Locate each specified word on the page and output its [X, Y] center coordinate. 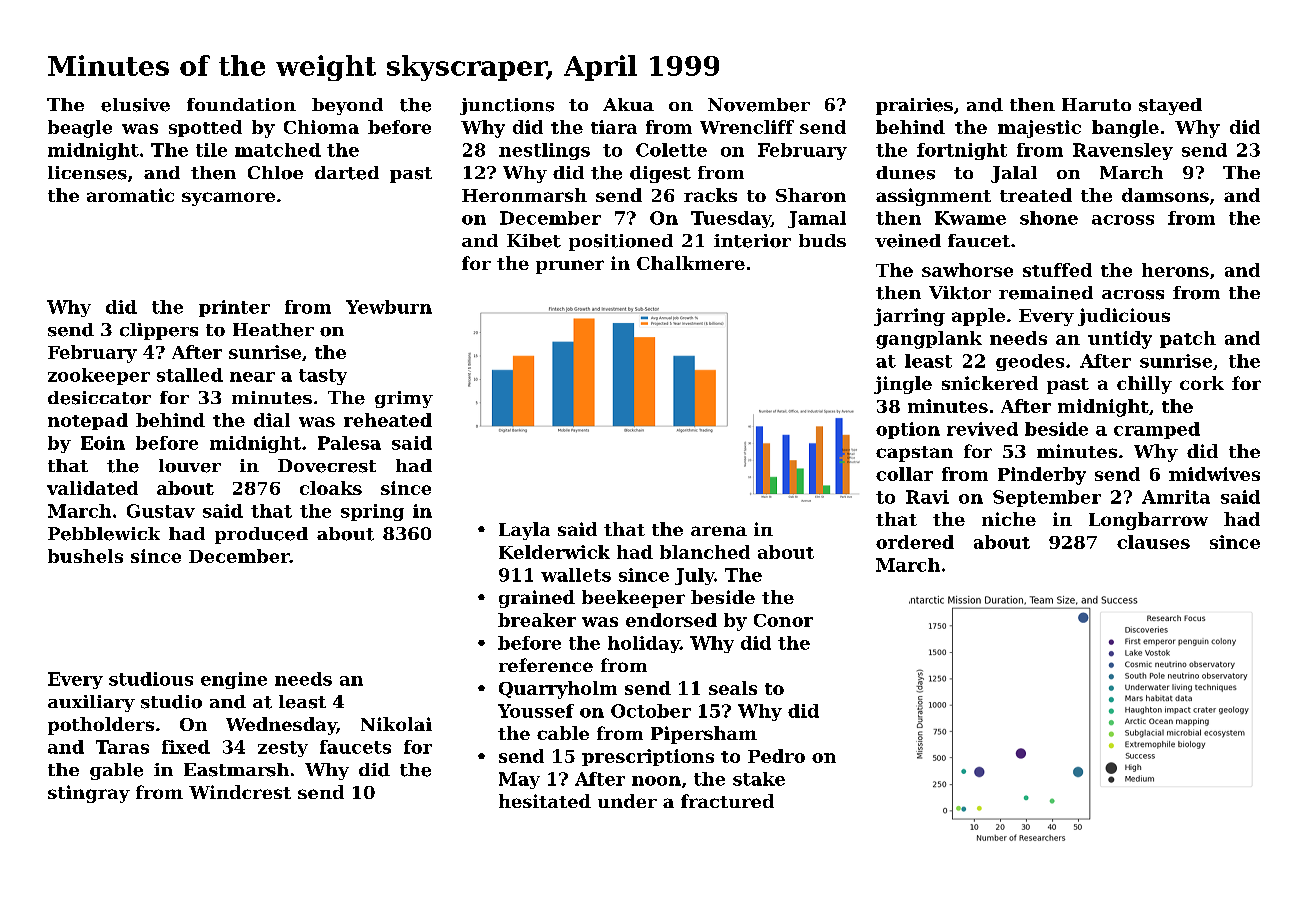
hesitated [545, 801]
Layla [524, 531]
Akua [628, 104]
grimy [404, 399]
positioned [621, 242]
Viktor [960, 293]
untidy [1120, 340]
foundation [241, 104]
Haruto [1096, 104]
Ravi [927, 497]
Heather [273, 330]
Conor [783, 620]
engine [234, 680]
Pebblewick [104, 534]
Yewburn [389, 307]
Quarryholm [558, 690]
